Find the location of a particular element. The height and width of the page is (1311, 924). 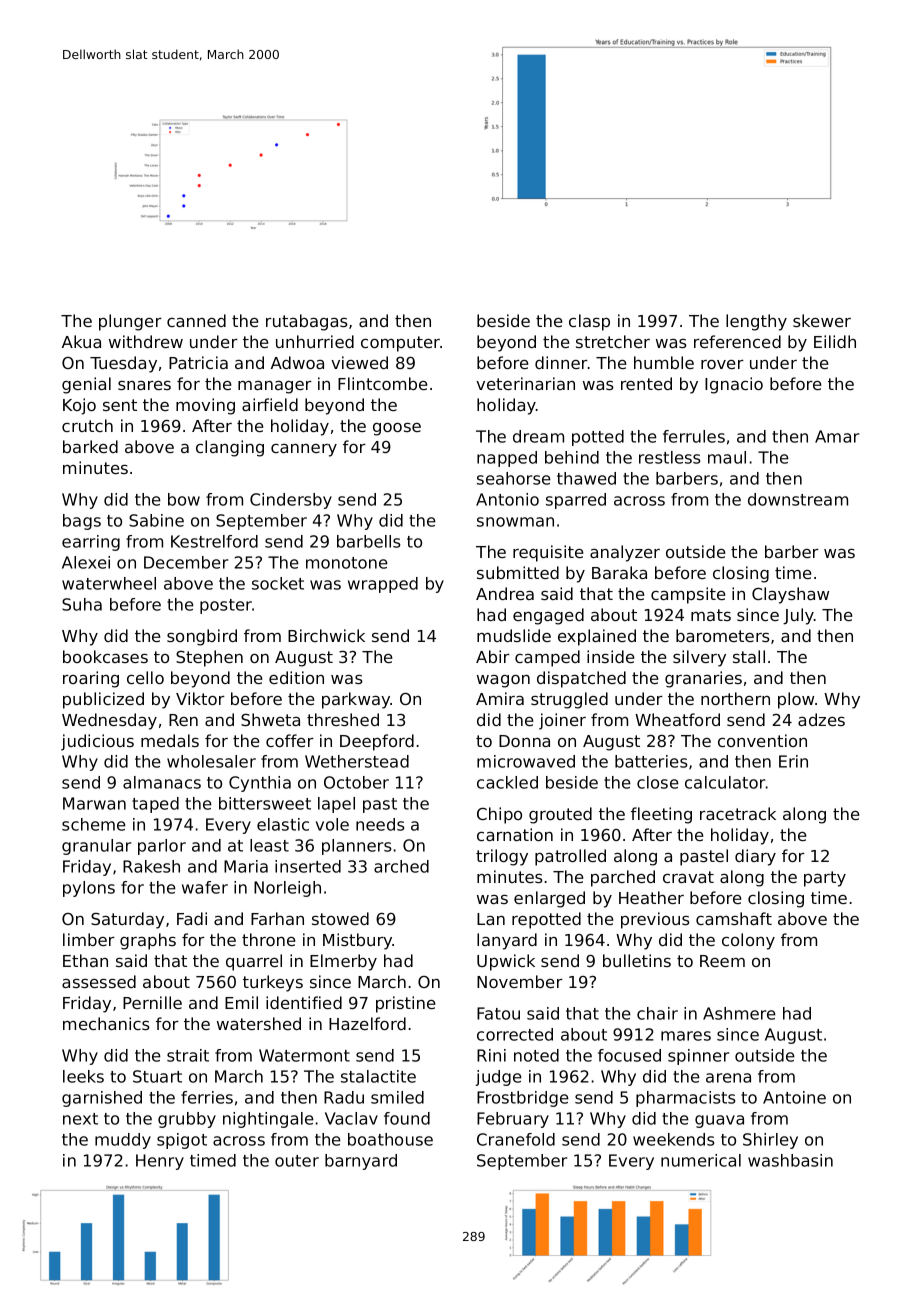

monotone is located at coordinates (347, 563).
